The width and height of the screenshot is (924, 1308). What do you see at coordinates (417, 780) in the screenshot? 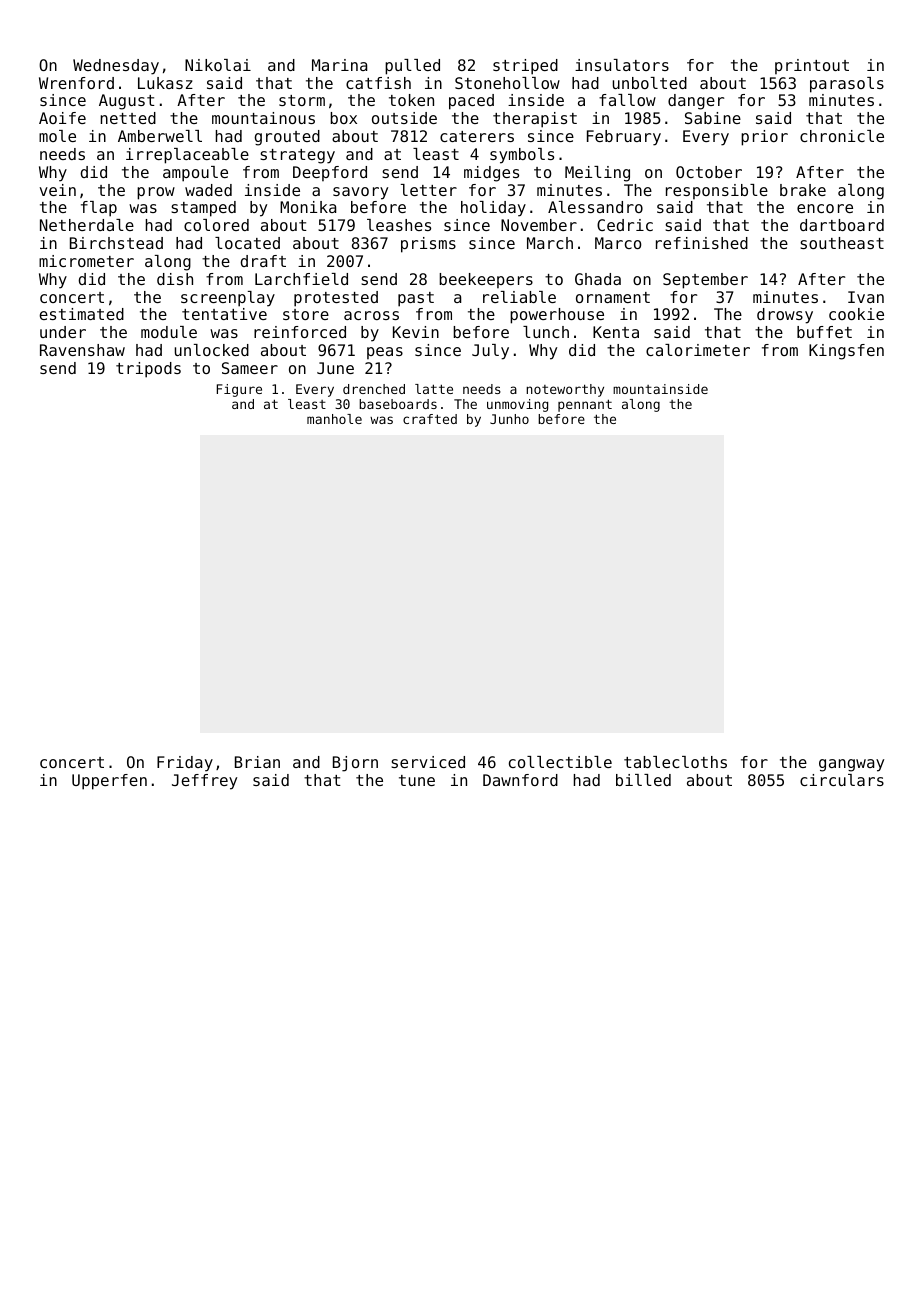
I see `tune` at bounding box center [417, 780].
